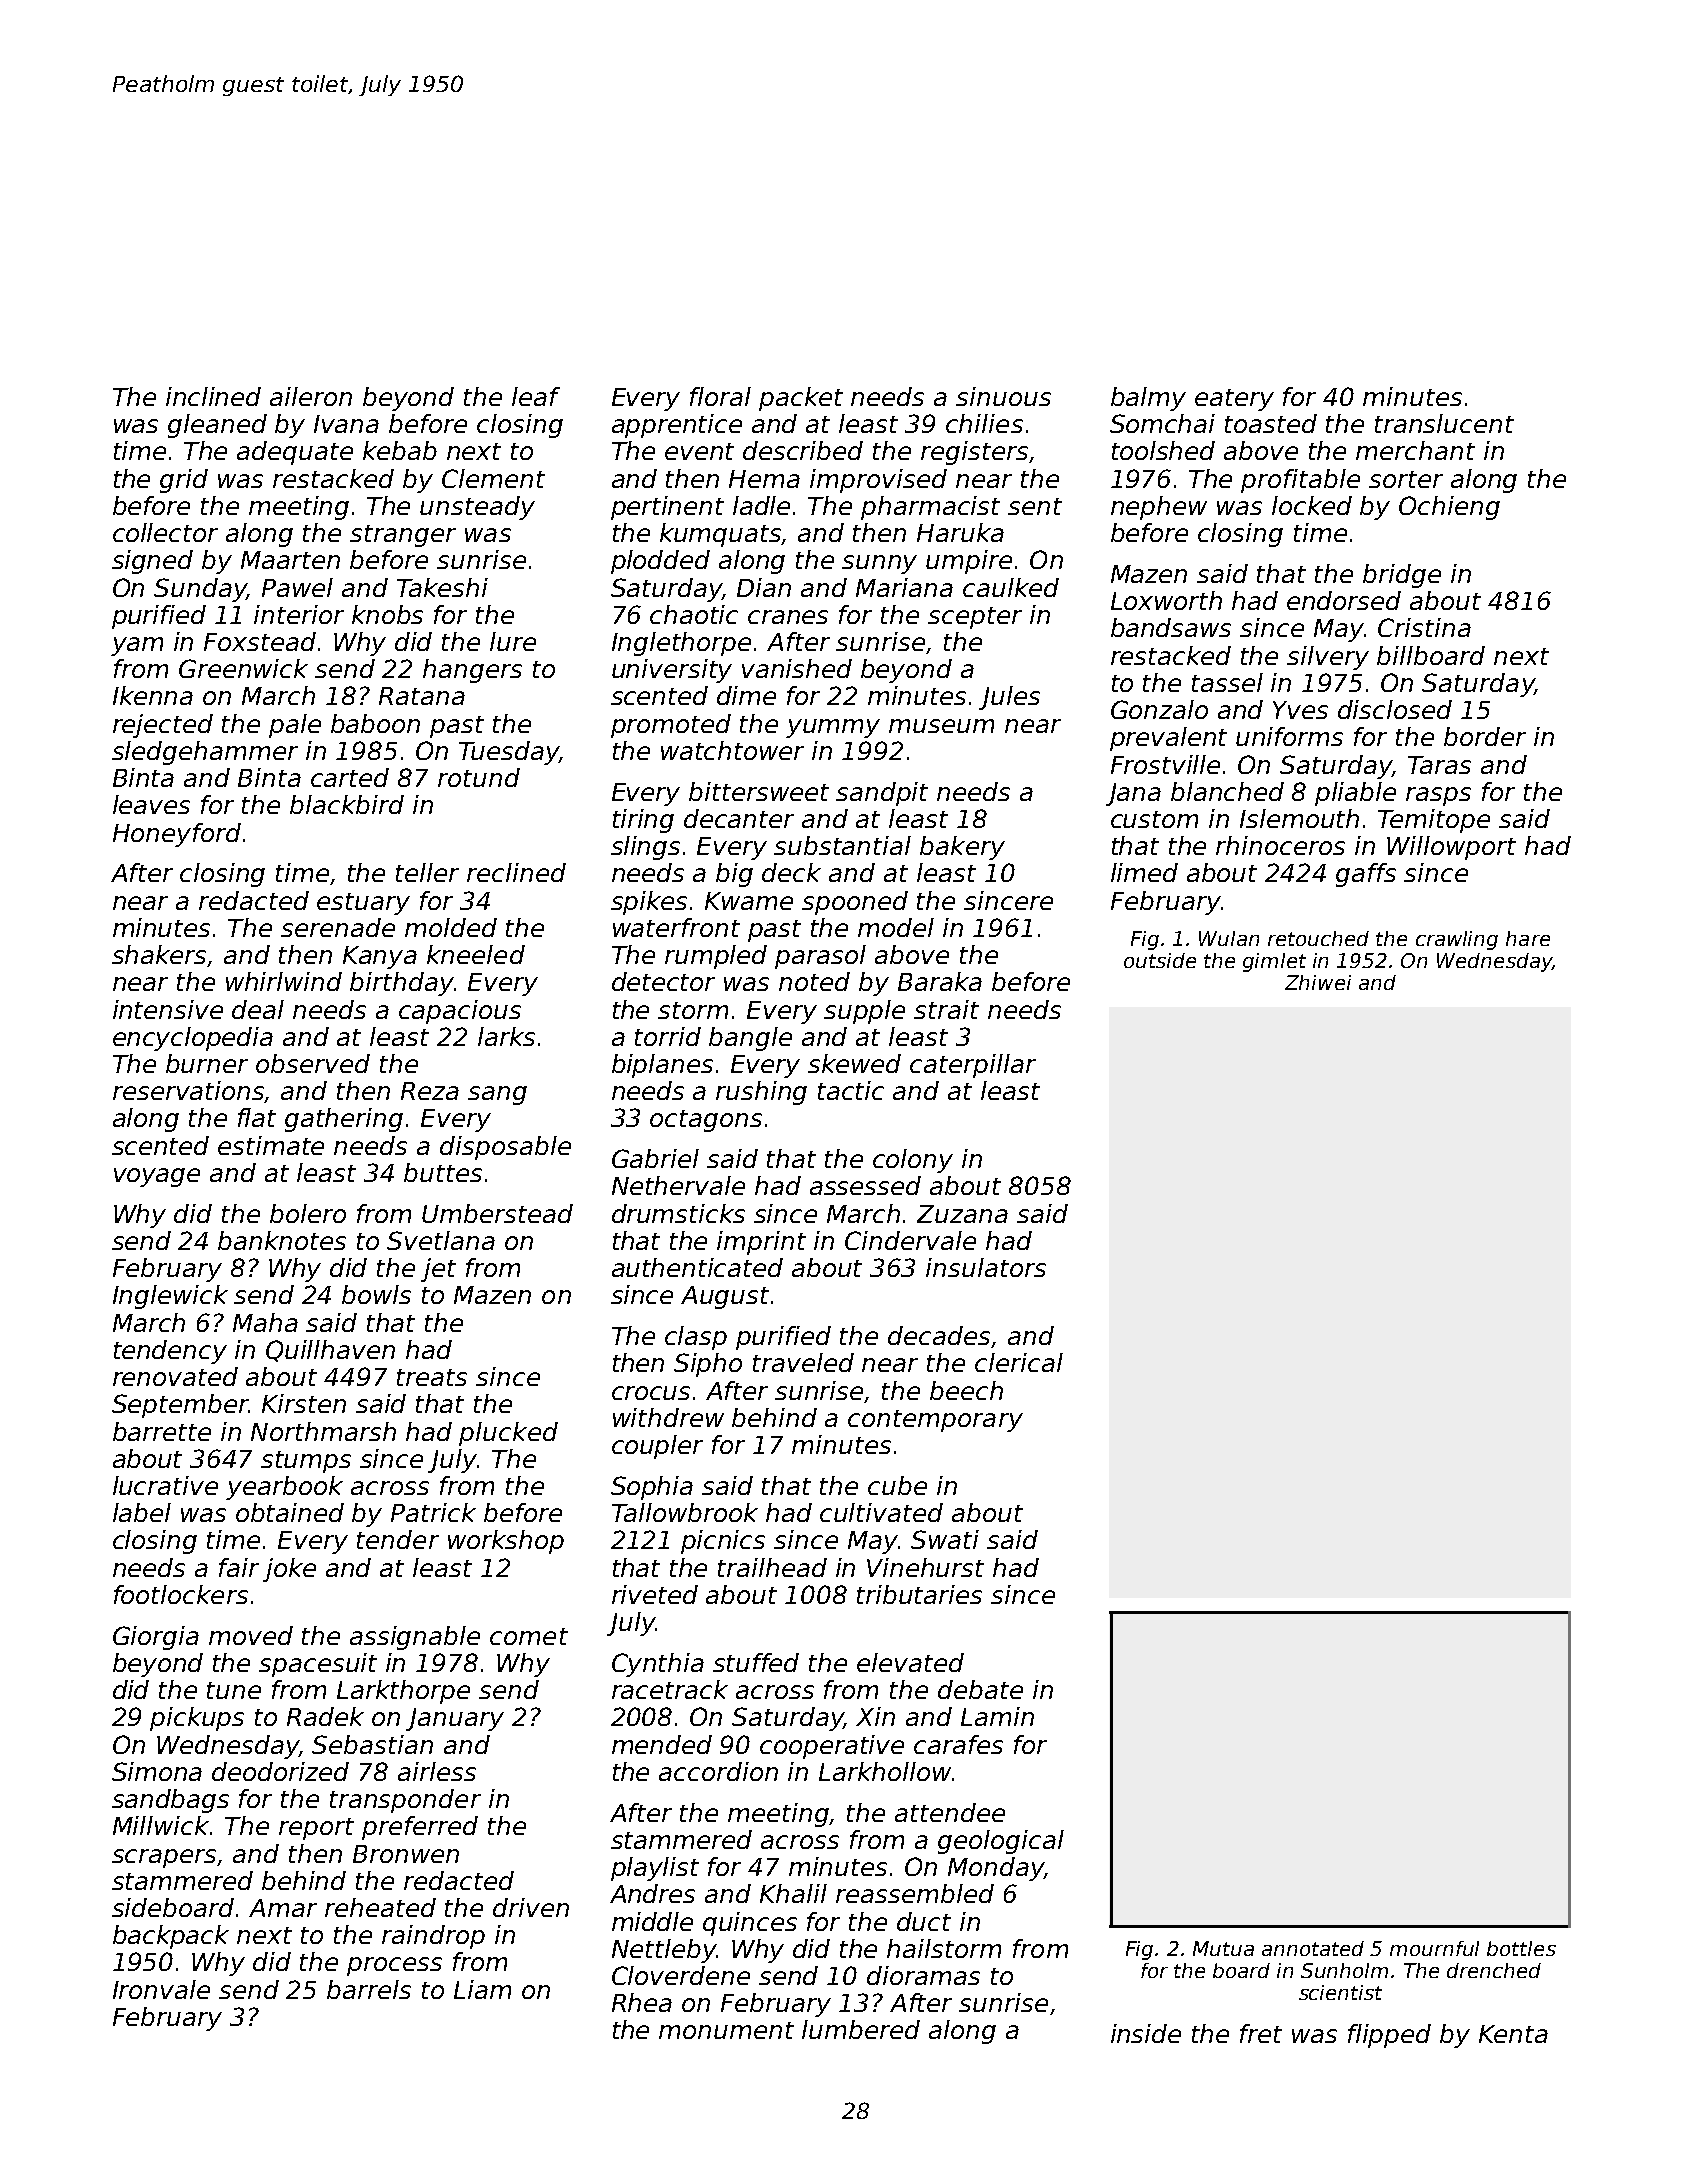 The height and width of the screenshot is (2178, 1683). What do you see at coordinates (1444, 423) in the screenshot?
I see `translucent` at bounding box center [1444, 423].
